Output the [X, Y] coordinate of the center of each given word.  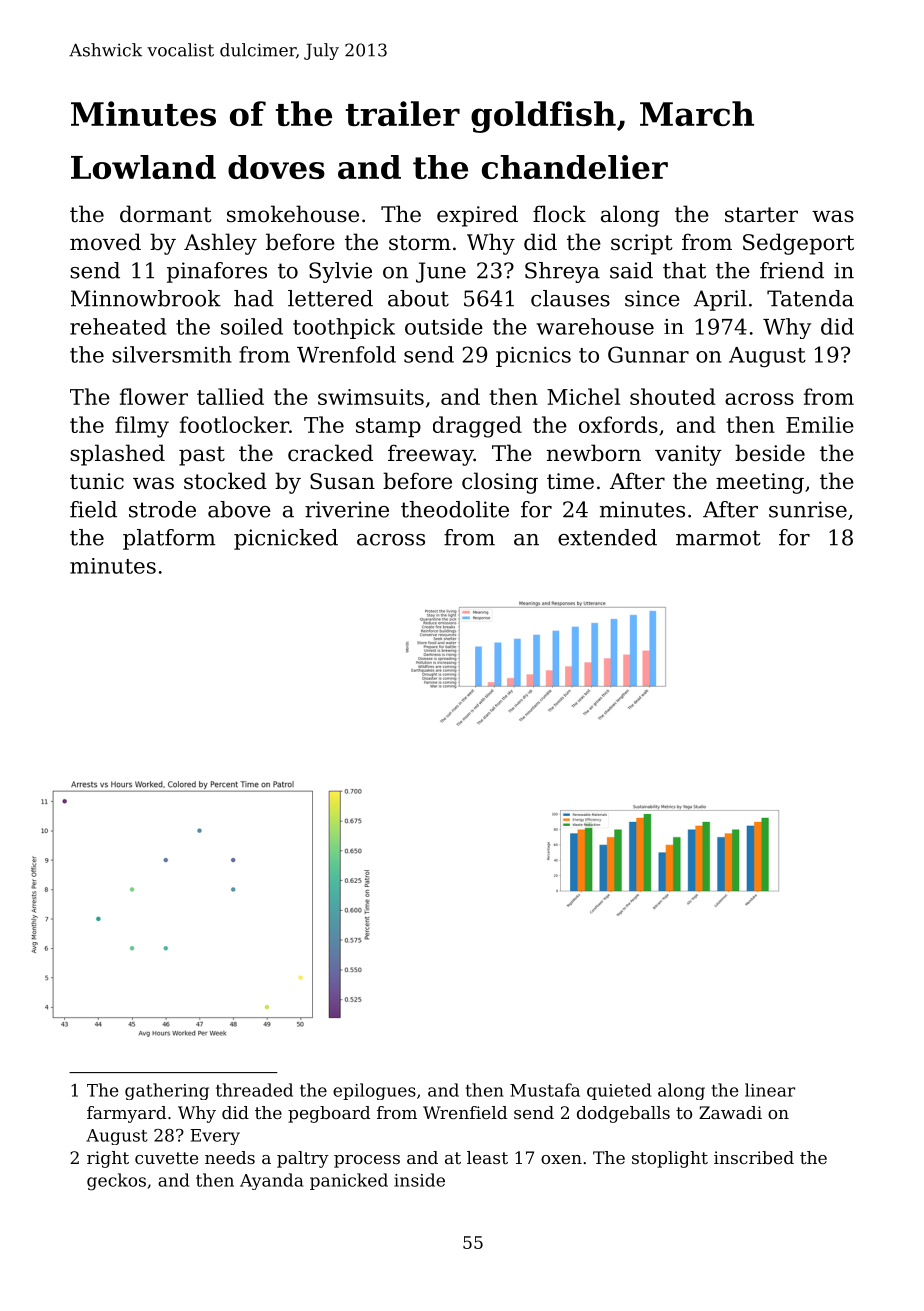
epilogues [374, 1091]
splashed [117, 455]
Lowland [143, 167]
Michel [583, 396]
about [418, 298]
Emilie [820, 424]
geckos [116, 1182]
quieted [619, 1091]
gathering [167, 1091]
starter [761, 215]
